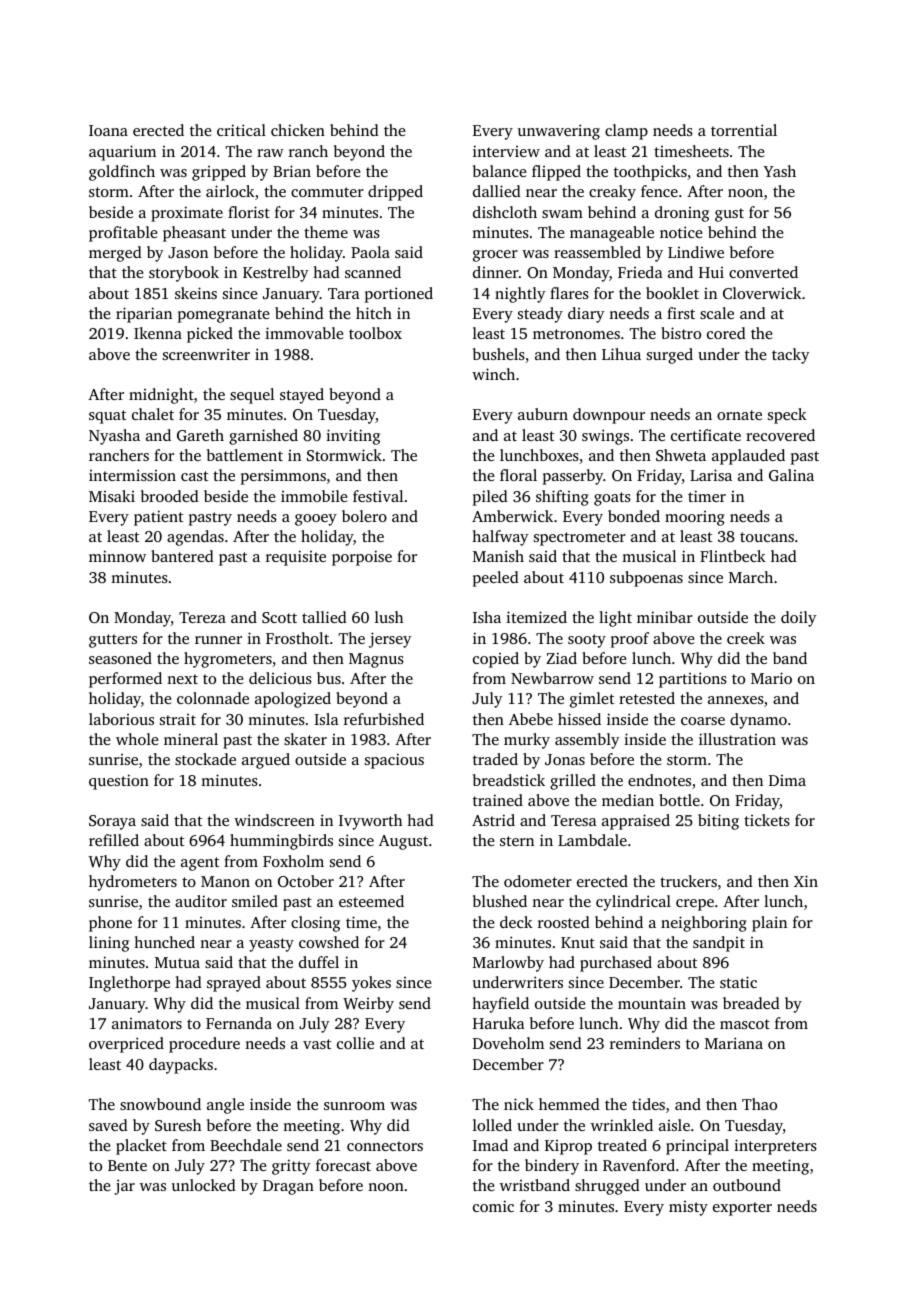 The image size is (908, 1316). I want to click on procedure, so click(204, 1045).
